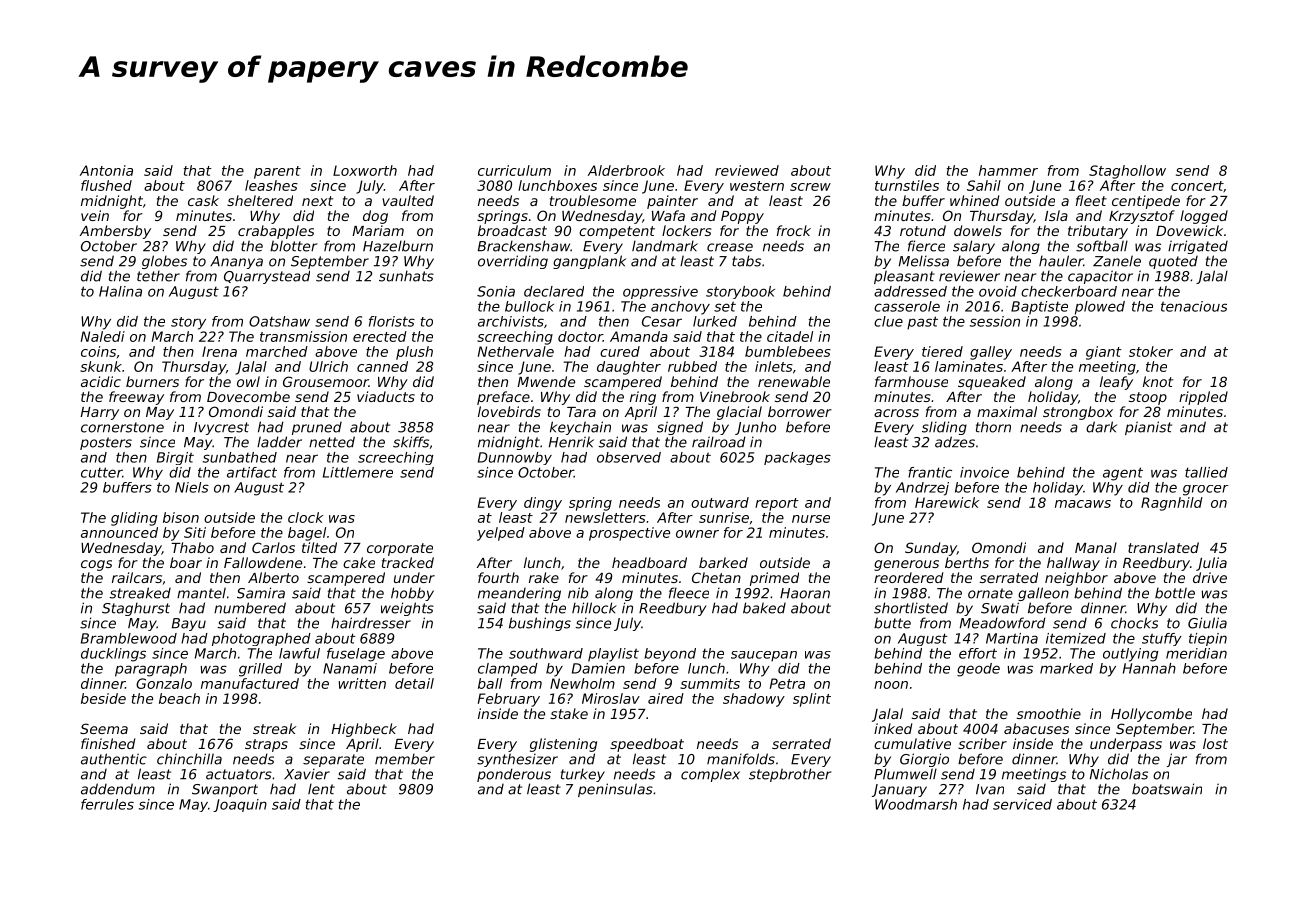  What do you see at coordinates (991, 353) in the screenshot?
I see `galley` at bounding box center [991, 353].
